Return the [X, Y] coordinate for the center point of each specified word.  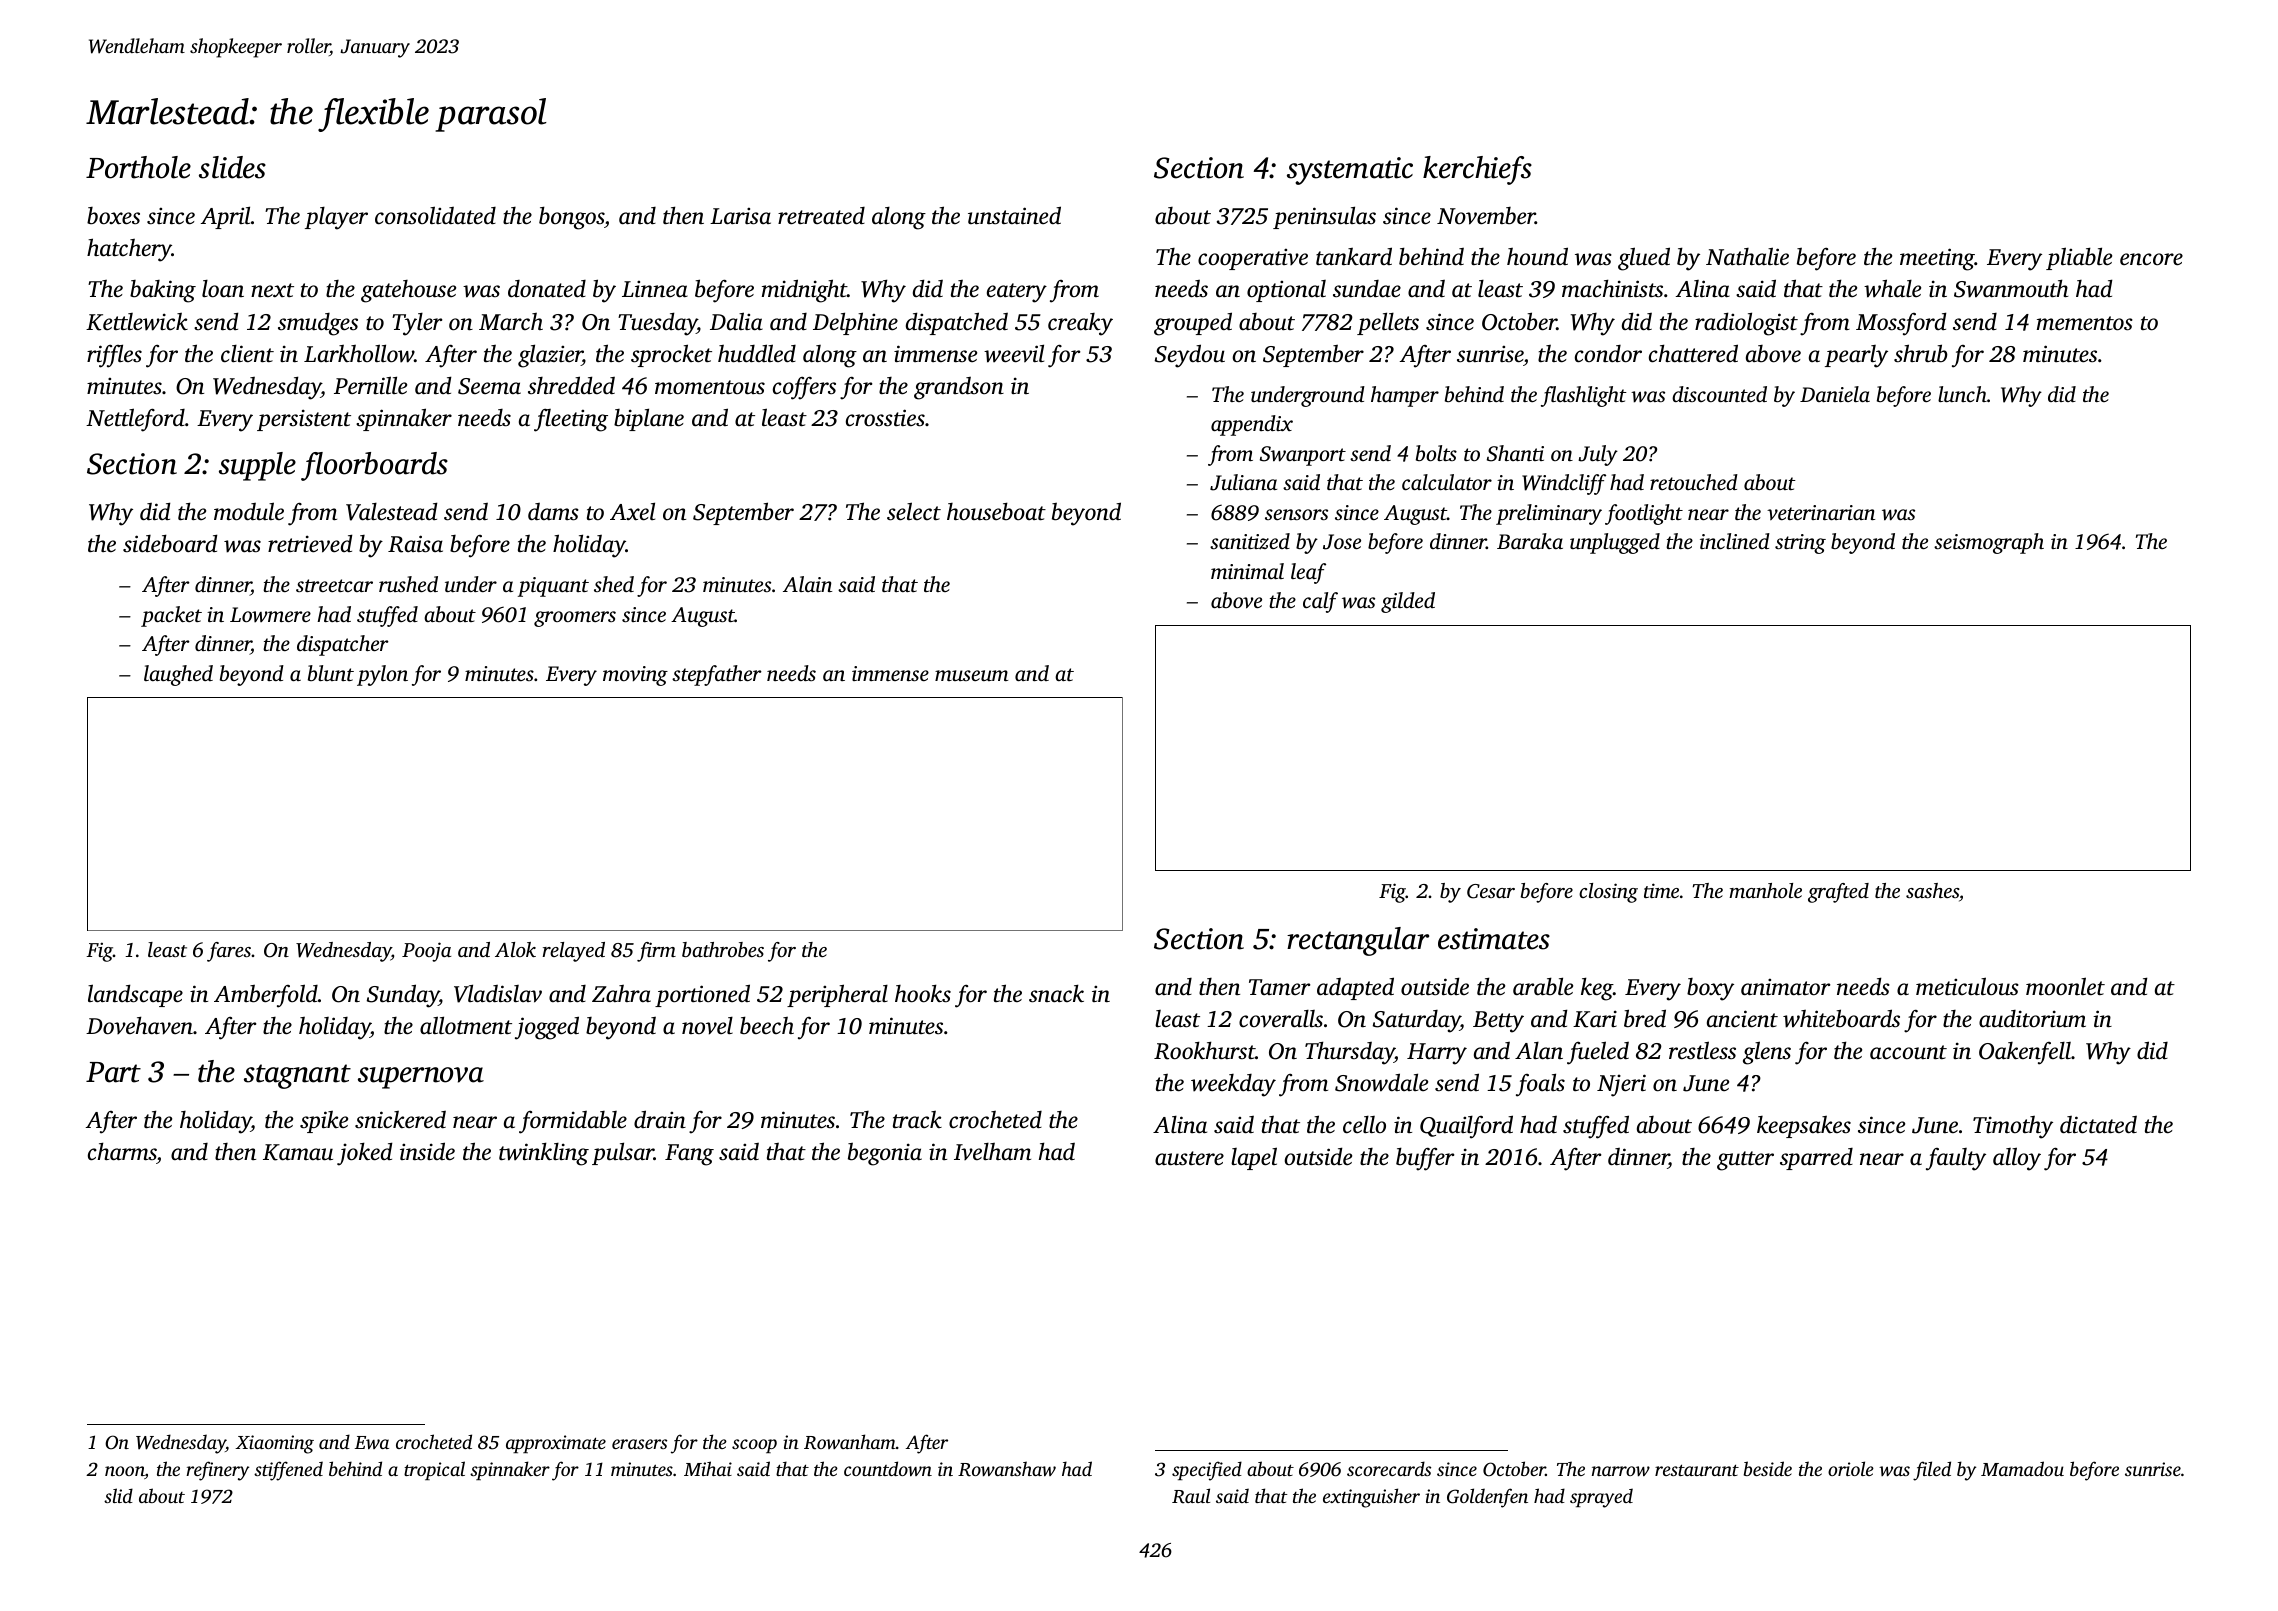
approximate [556, 1444]
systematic [1350, 171]
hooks [923, 993]
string [1800, 544]
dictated [2098, 1125]
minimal [1247, 571]
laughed [178, 675]
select [914, 511]
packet [171, 616]
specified [1207, 1471]
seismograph [1989, 543]
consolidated [435, 215]
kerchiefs [1477, 170]
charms [122, 1151]
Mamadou [2022, 1468]
